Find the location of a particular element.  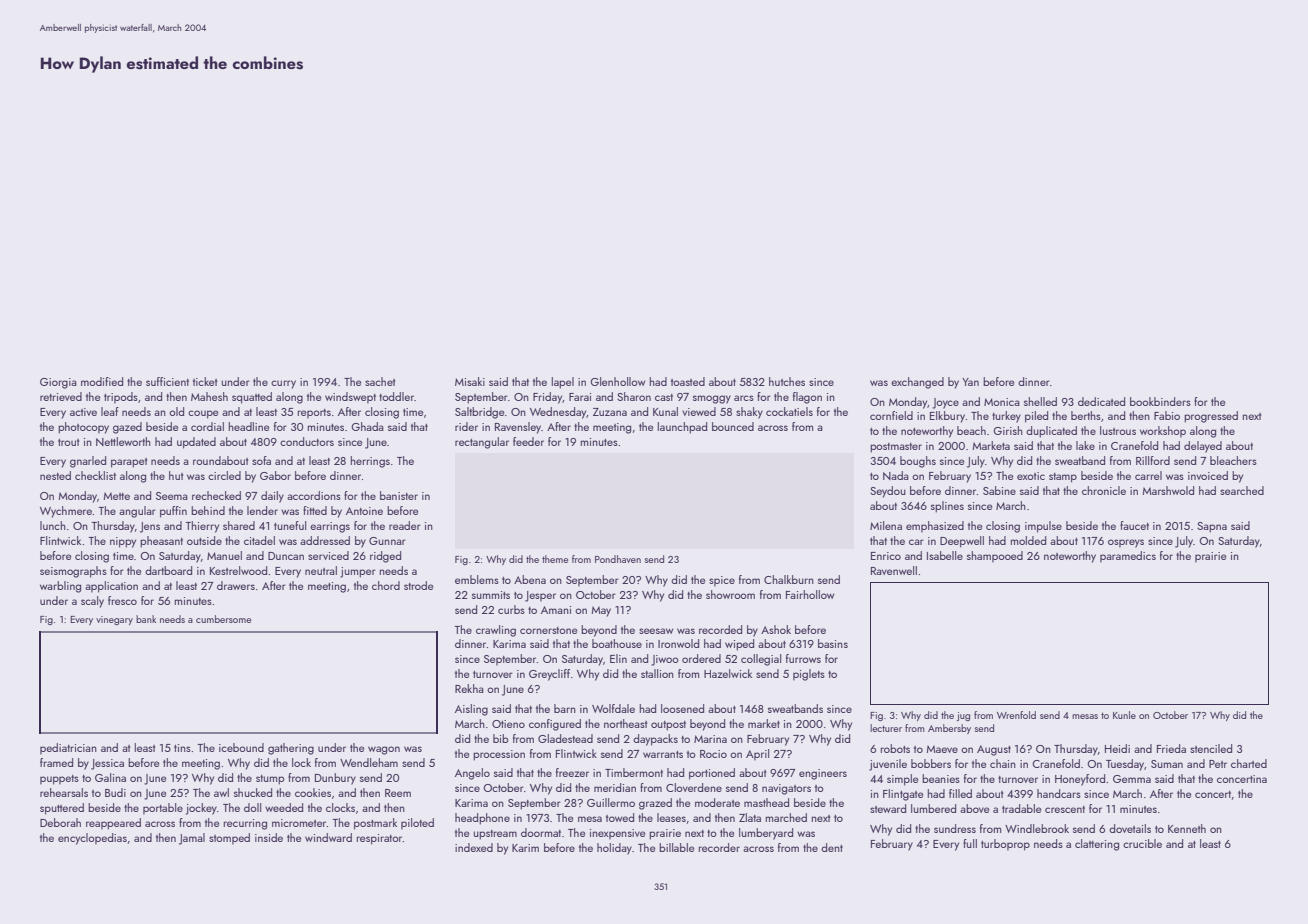

Seydou is located at coordinates (888, 492).
